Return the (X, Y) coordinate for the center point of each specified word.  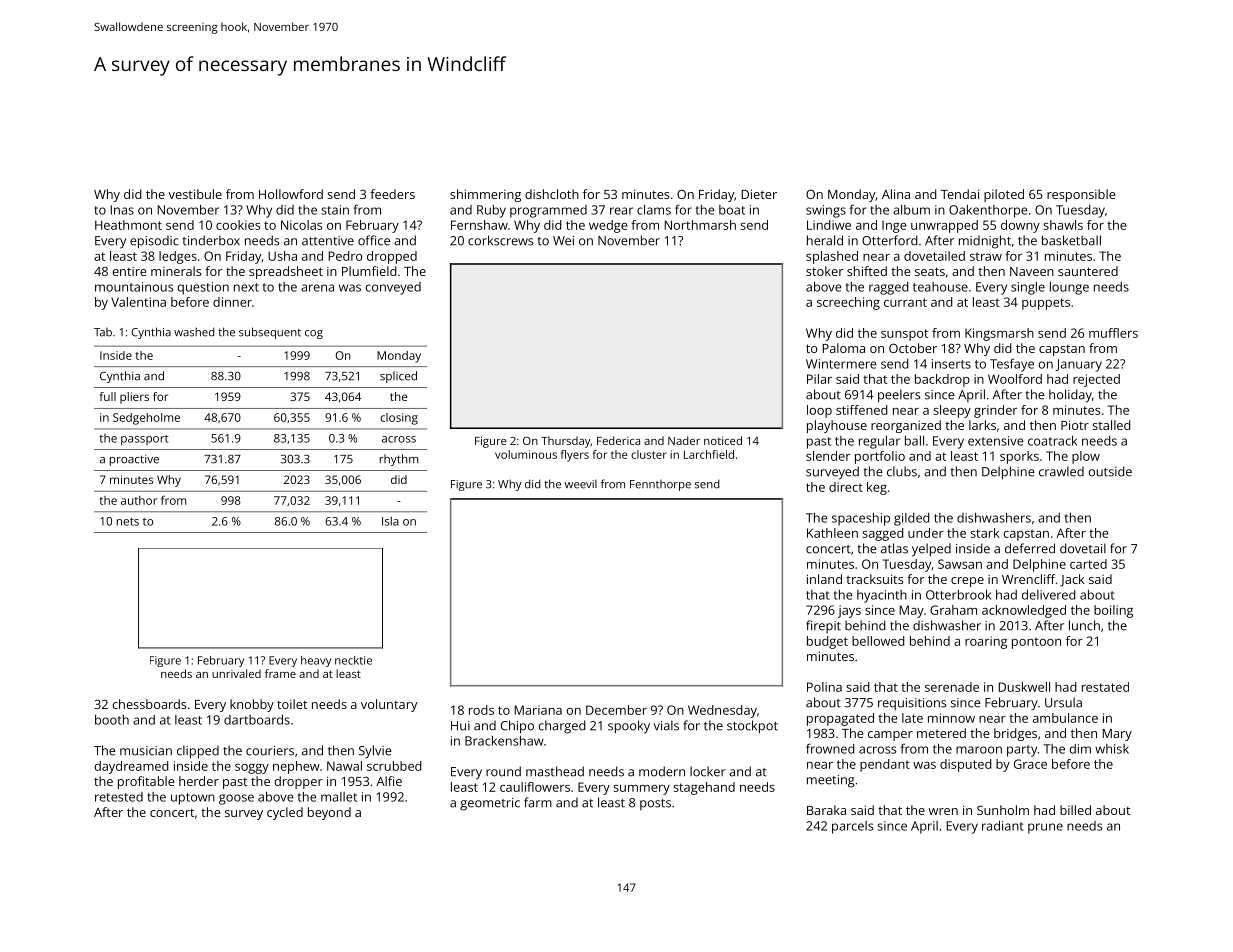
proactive (134, 460)
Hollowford (291, 194)
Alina (896, 194)
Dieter (759, 194)
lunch (1084, 625)
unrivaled (236, 673)
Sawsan (960, 564)
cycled (285, 813)
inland (824, 579)
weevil (581, 484)
